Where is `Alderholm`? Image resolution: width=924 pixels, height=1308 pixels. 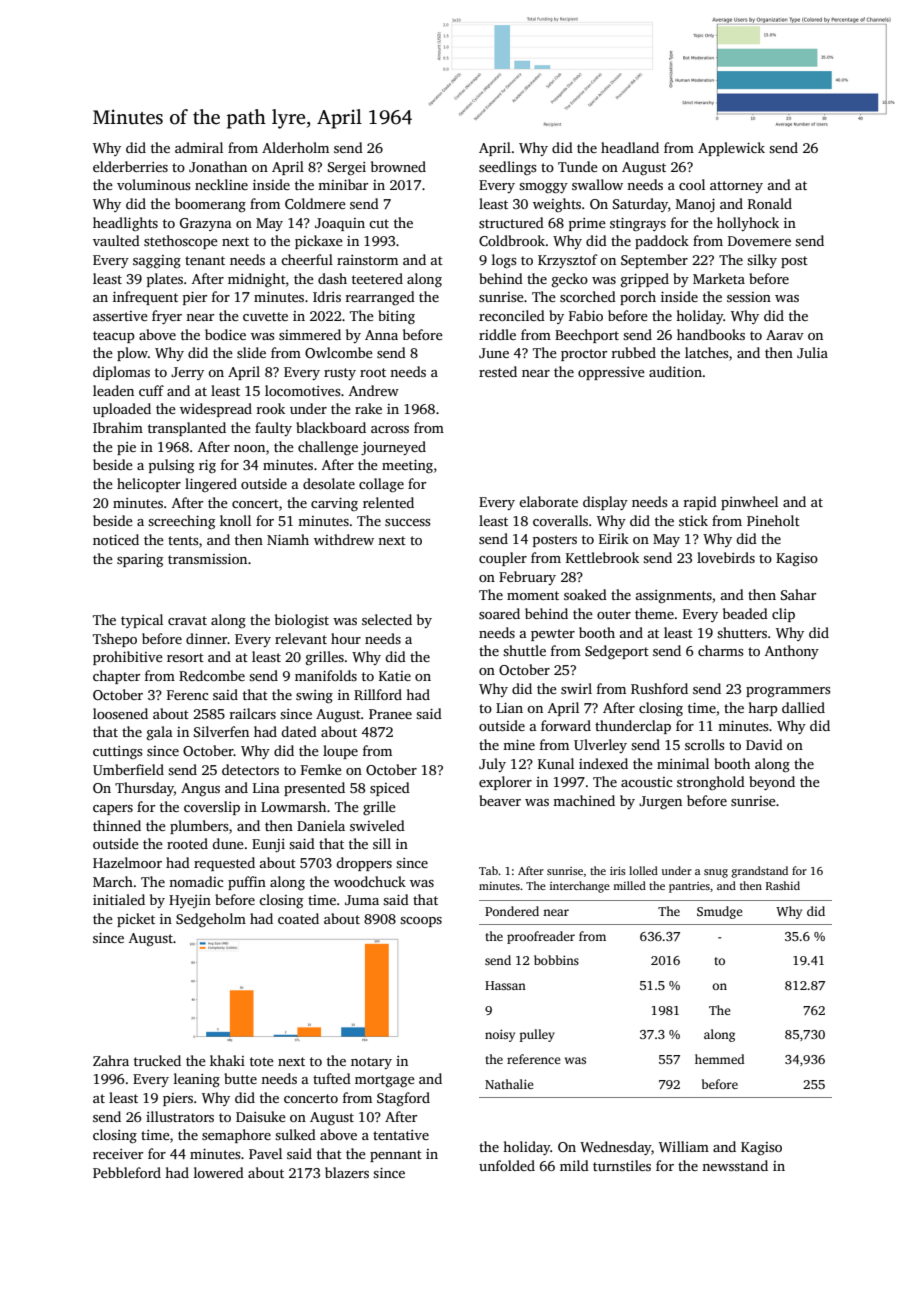
Alderholm is located at coordinates (295, 147).
